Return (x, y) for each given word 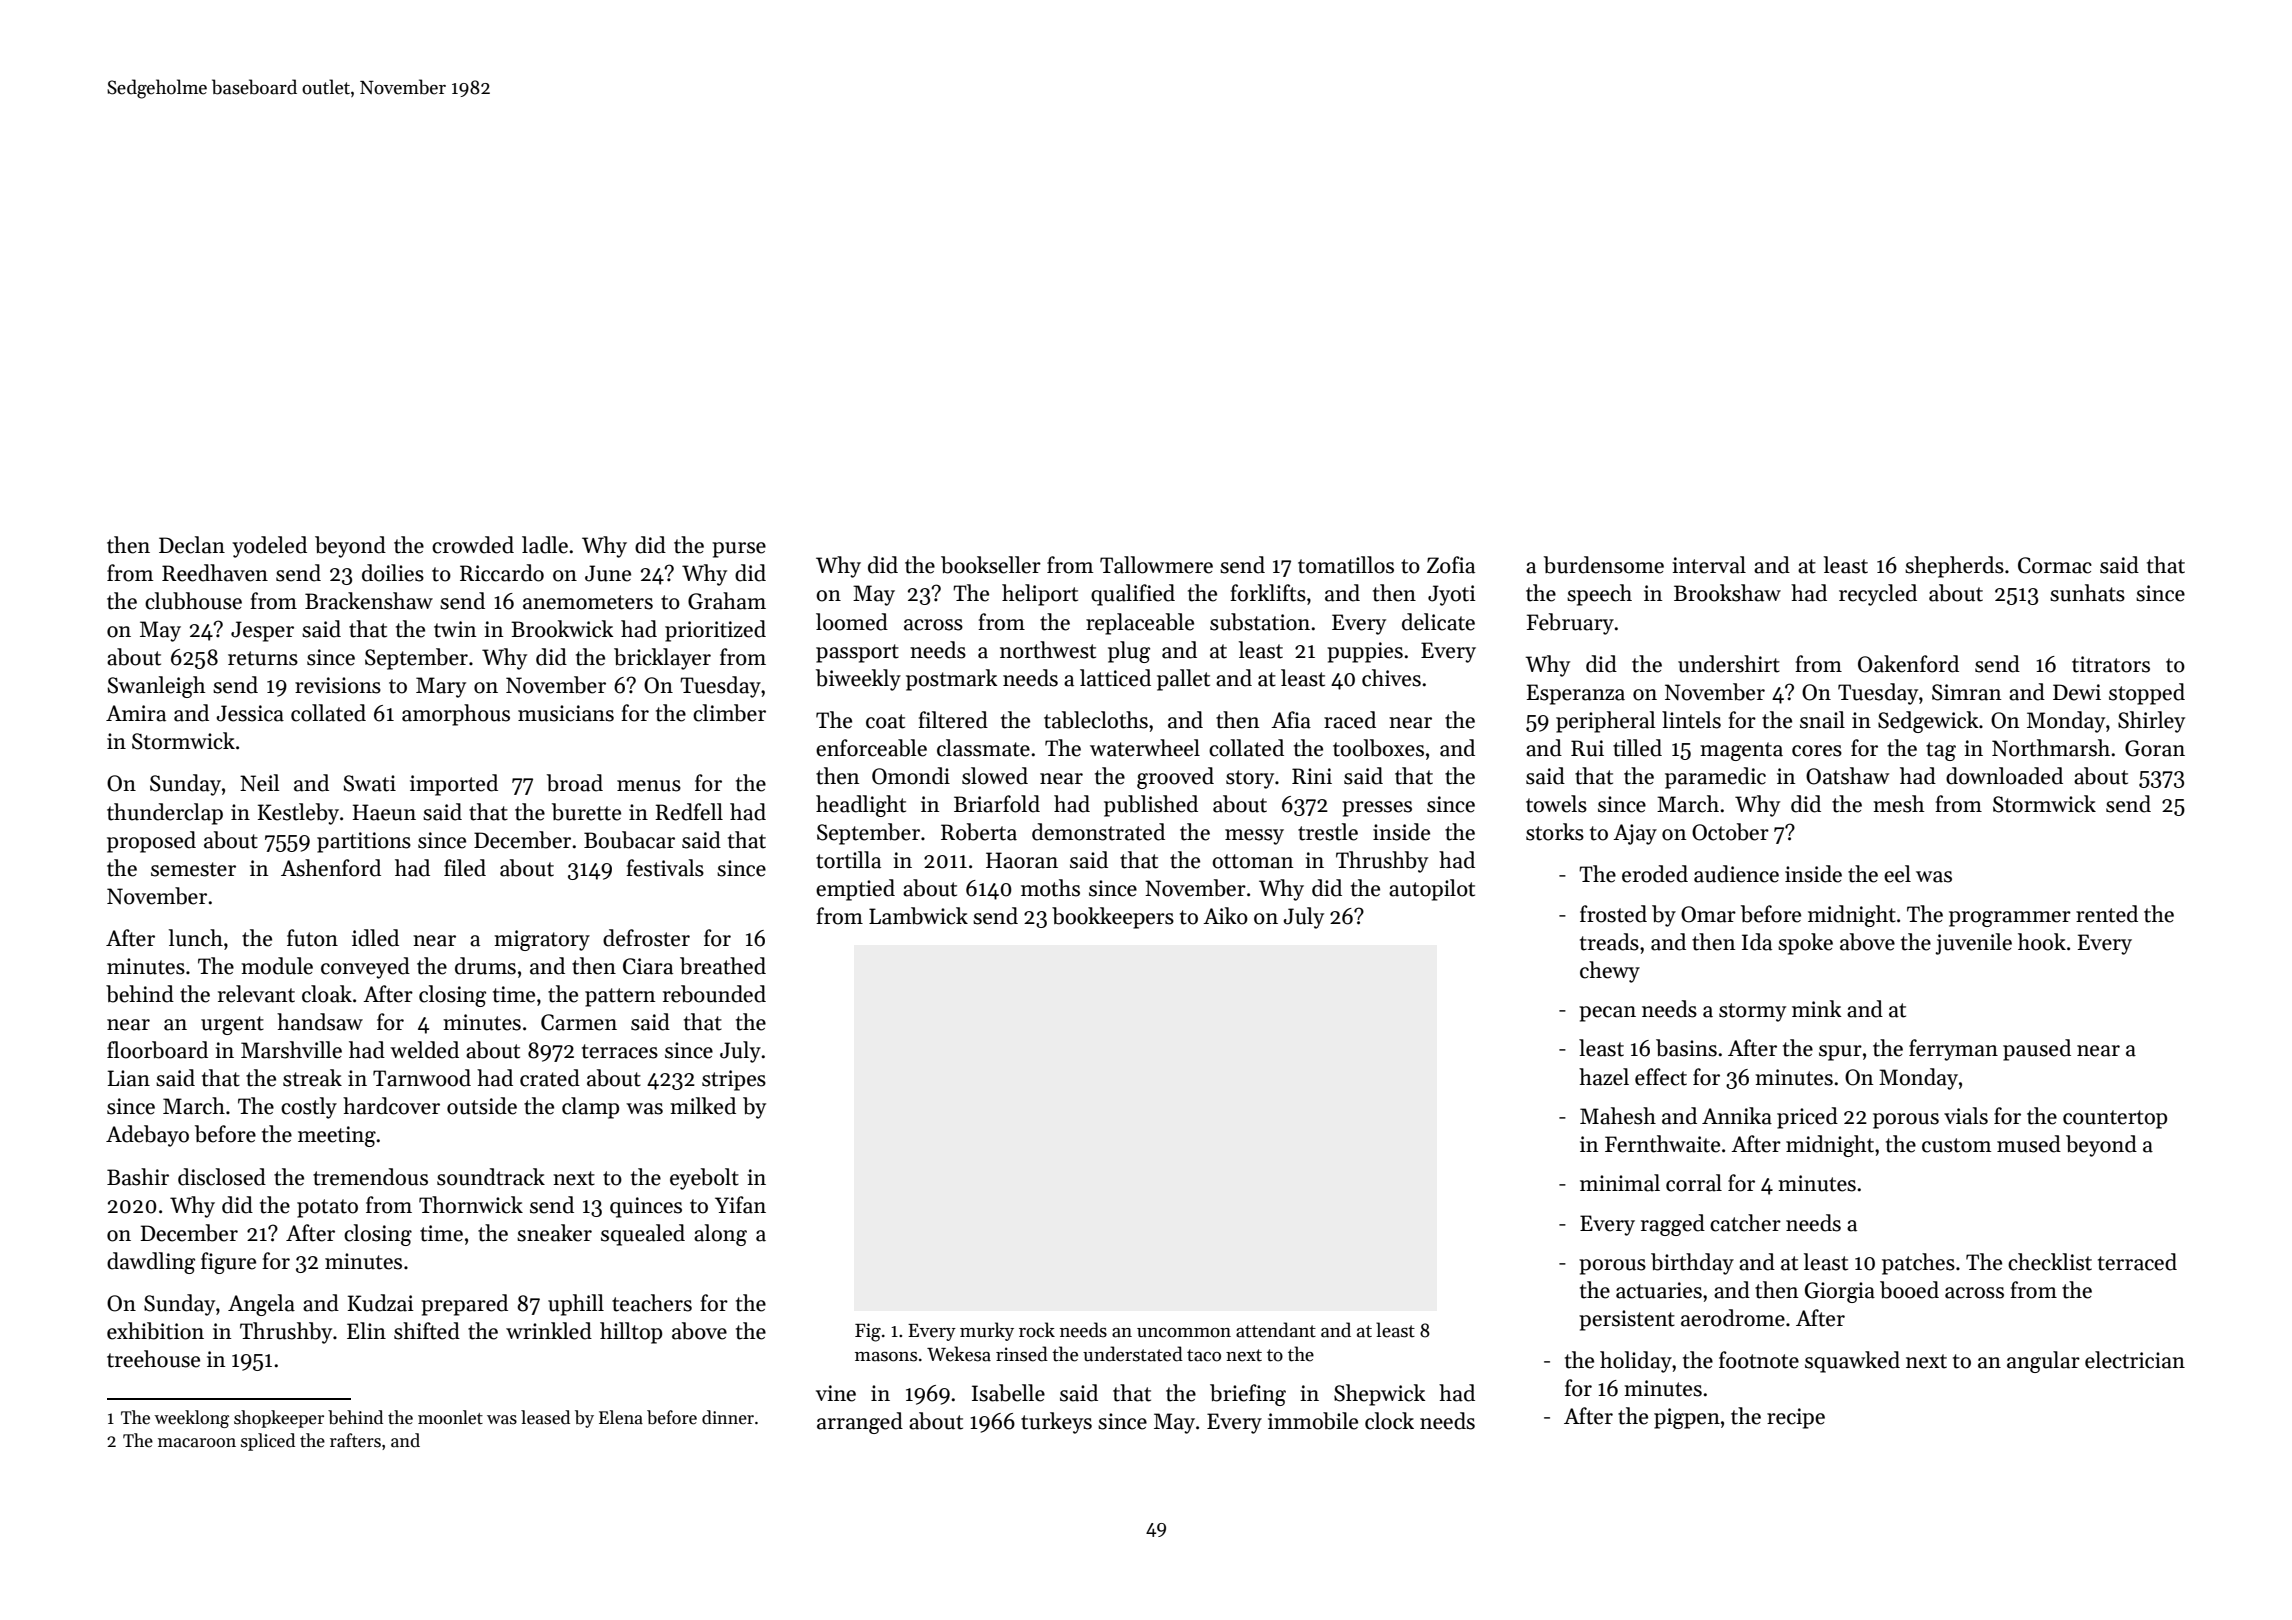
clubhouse (193, 601)
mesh (1899, 804)
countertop (2115, 1119)
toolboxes (1378, 748)
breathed (723, 966)
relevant (256, 994)
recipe (1796, 1418)
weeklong (191, 1419)
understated (1133, 1354)
